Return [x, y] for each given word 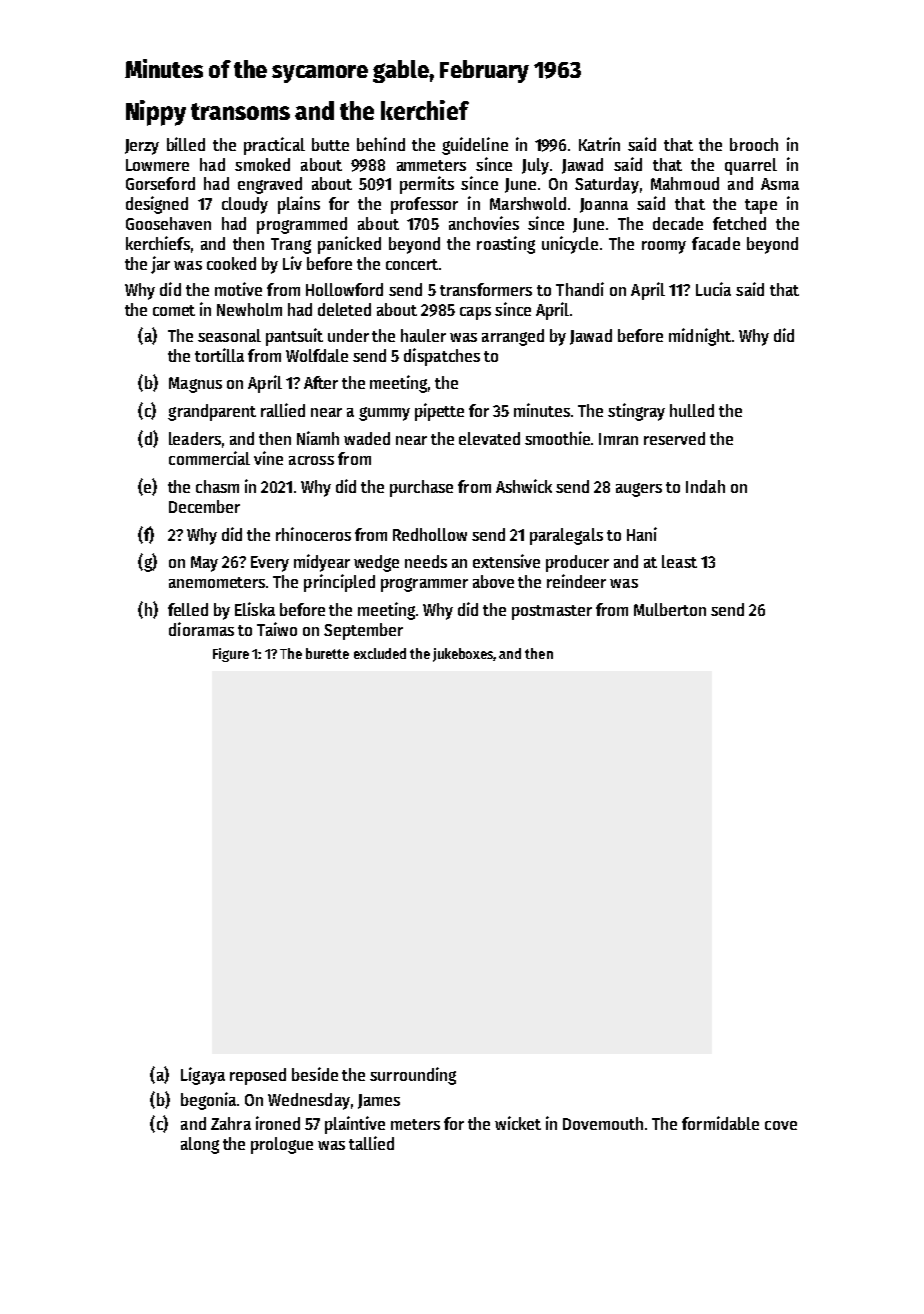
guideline [475, 146]
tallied [371, 1143]
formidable [720, 1123]
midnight [700, 337]
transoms [240, 111]
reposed [258, 1076]
